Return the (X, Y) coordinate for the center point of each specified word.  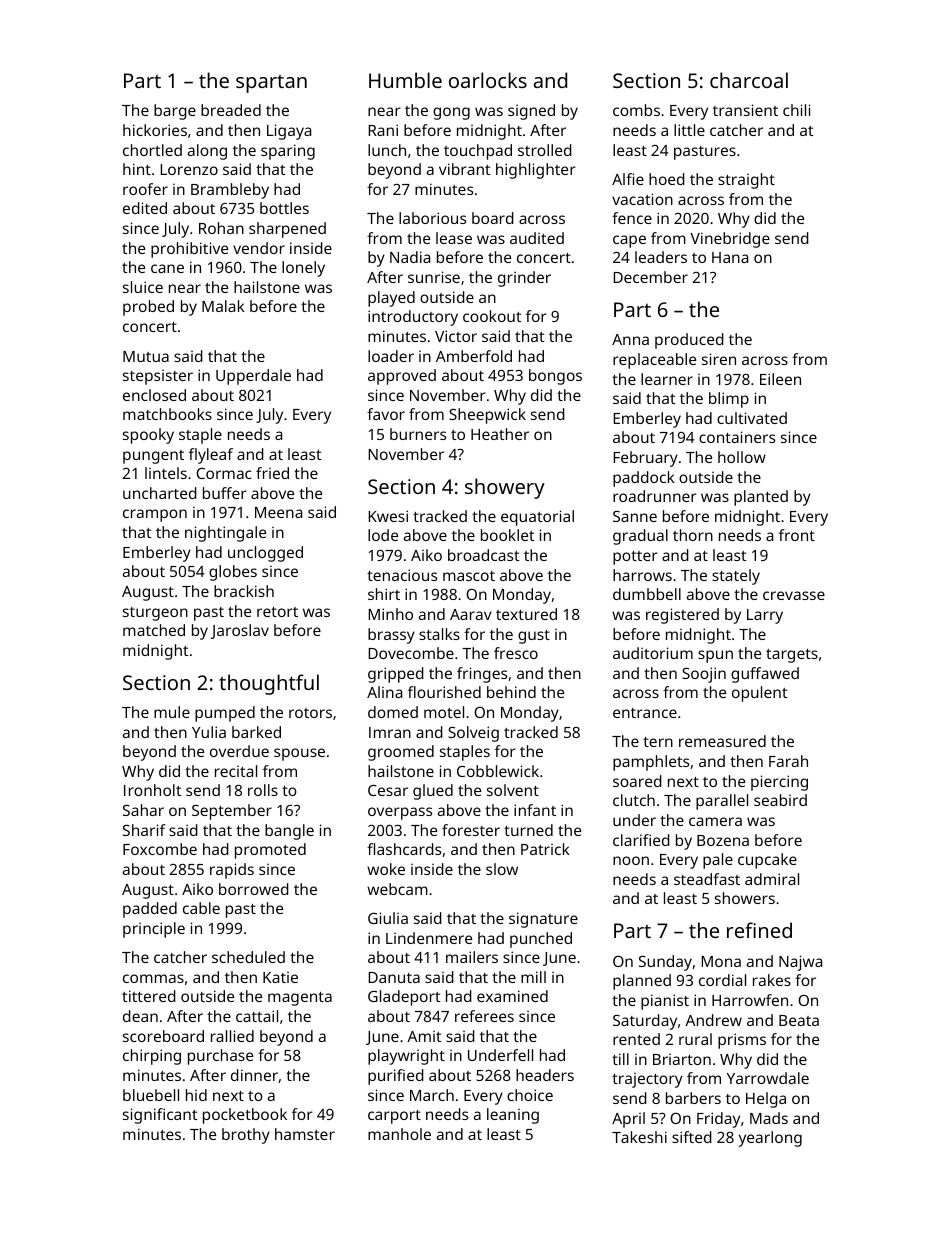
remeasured (722, 741)
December (650, 277)
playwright (406, 1057)
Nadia (410, 257)
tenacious (402, 575)
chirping (152, 1057)
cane (167, 268)
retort (277, 612)
